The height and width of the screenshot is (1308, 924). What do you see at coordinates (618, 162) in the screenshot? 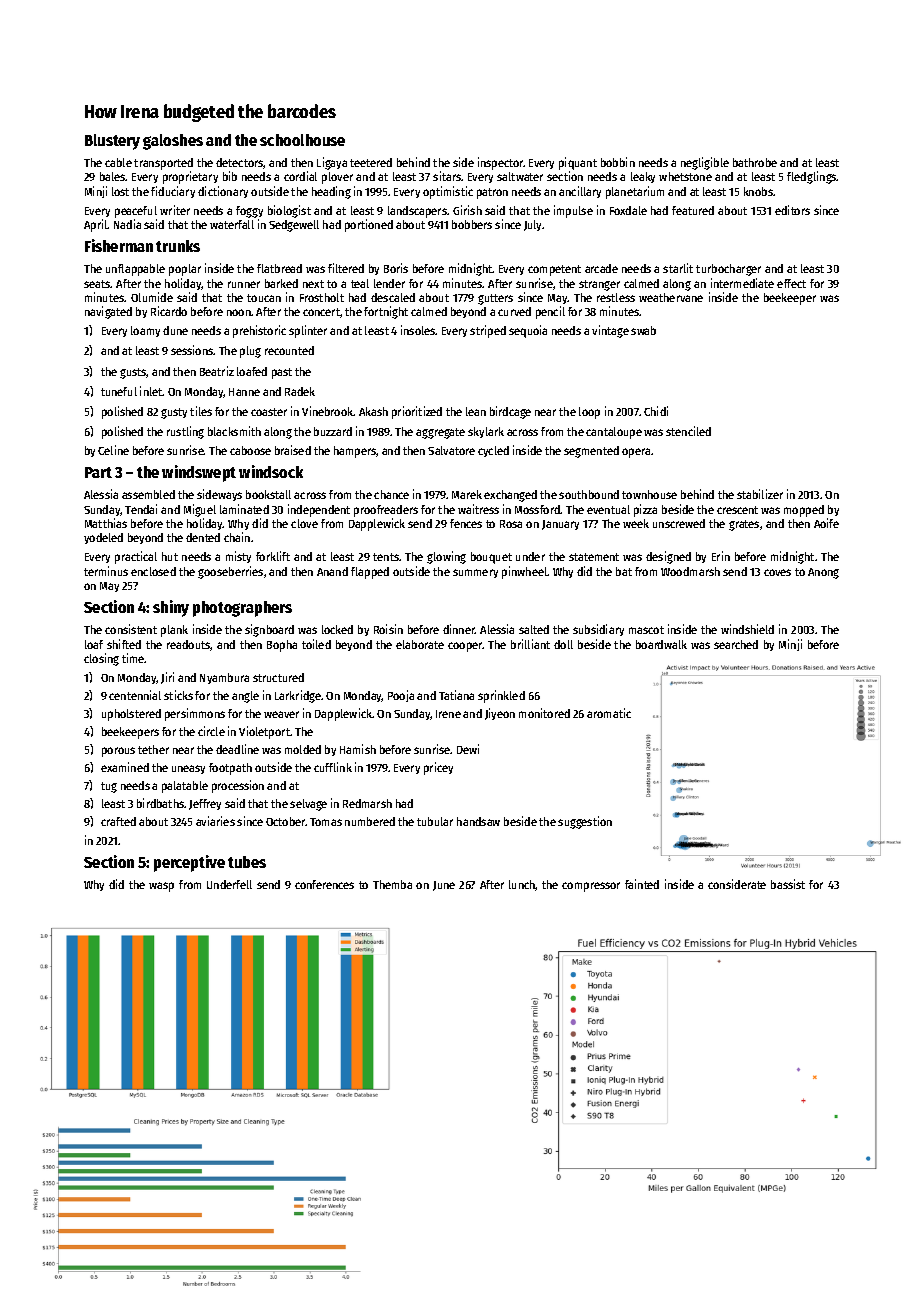
I see `bobbin` at bounding box center [618, 162].
